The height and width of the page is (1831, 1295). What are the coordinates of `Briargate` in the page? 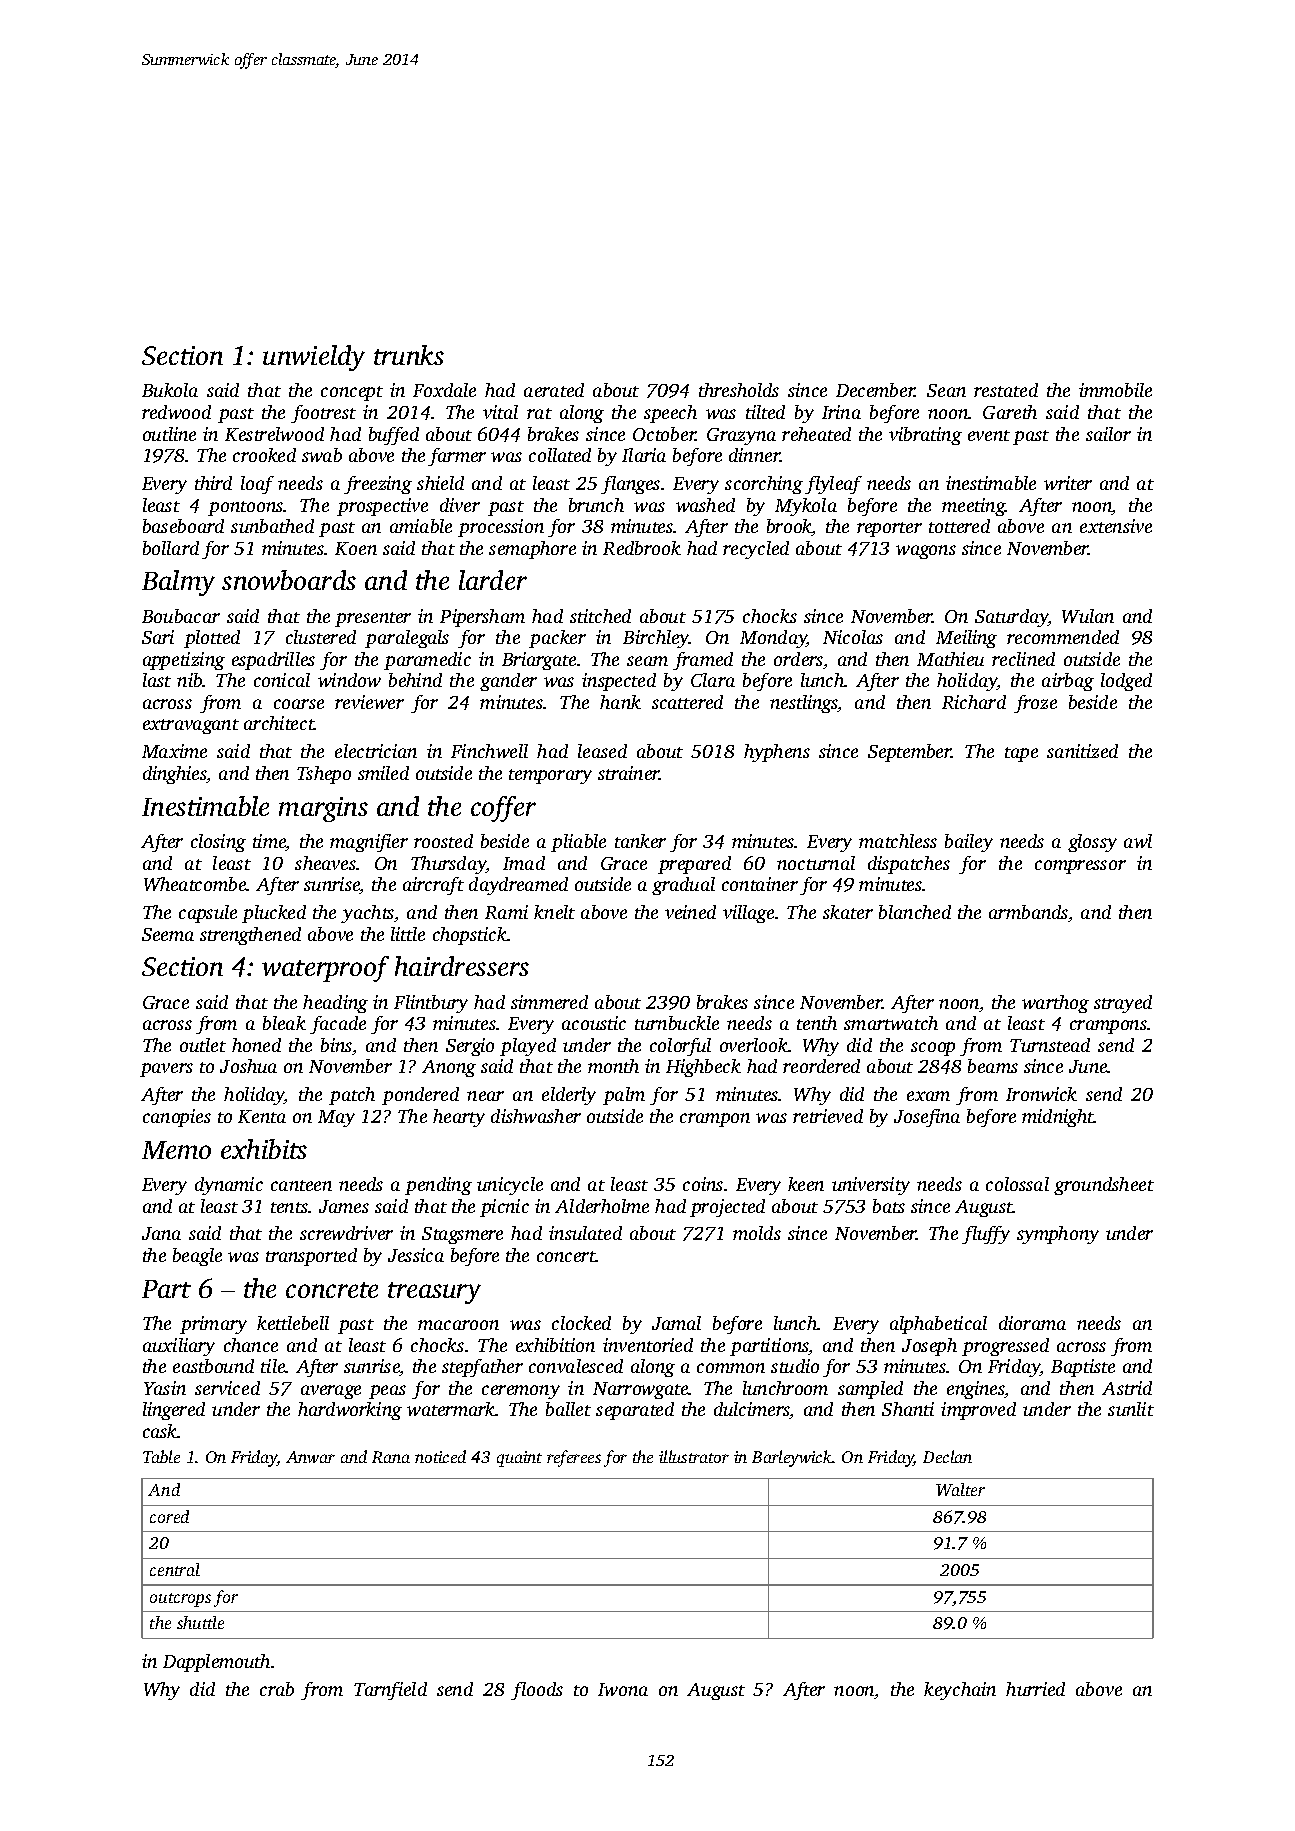 It's located at (539, 661).
